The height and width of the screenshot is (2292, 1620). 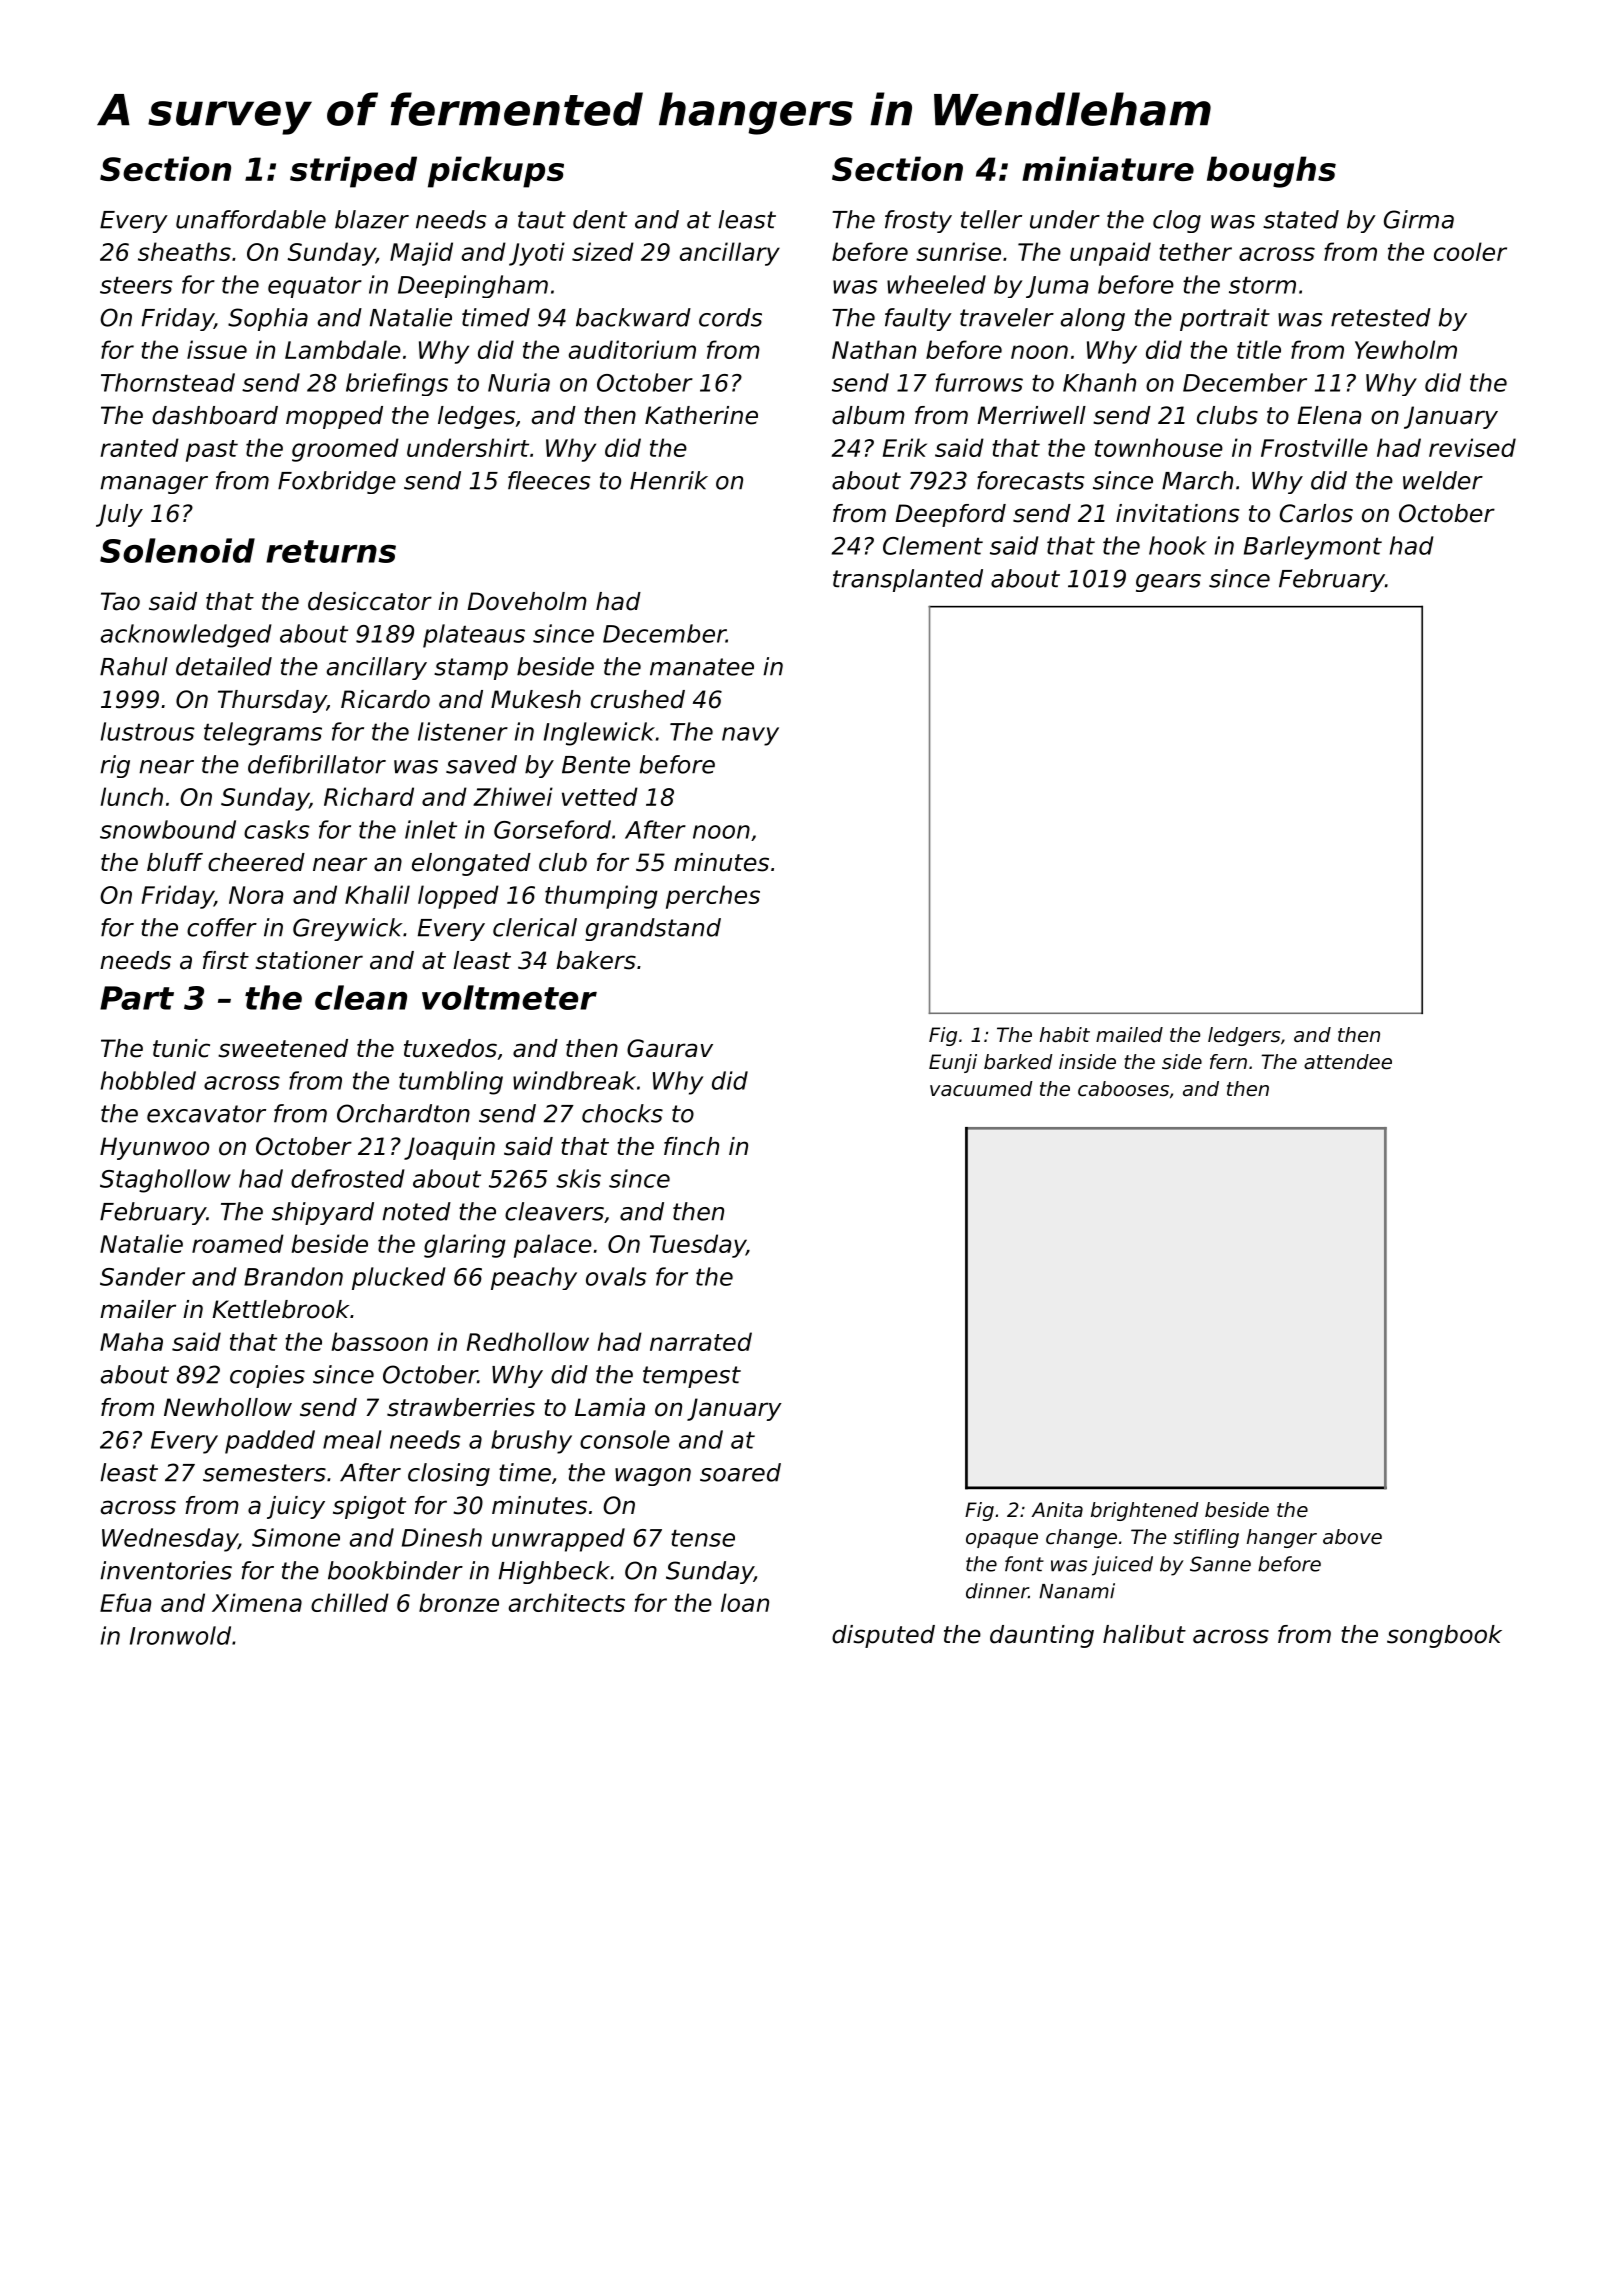 What do you see at coordinates (217, 349) in the screenshot?
I see `issue` at bounding box center [217, 349].
